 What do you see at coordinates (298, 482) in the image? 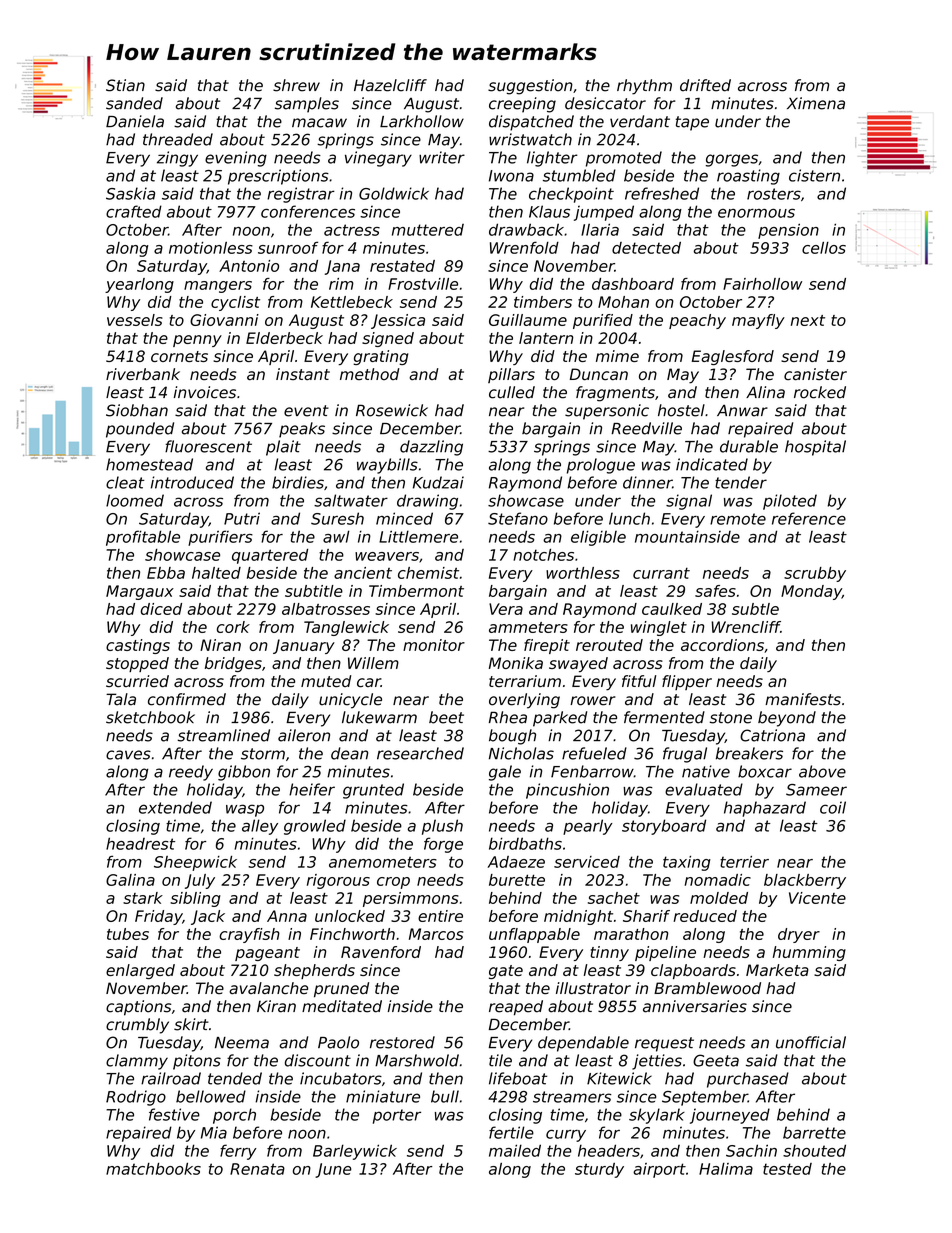
I see `birdies` at bounding box center [298, 482].
